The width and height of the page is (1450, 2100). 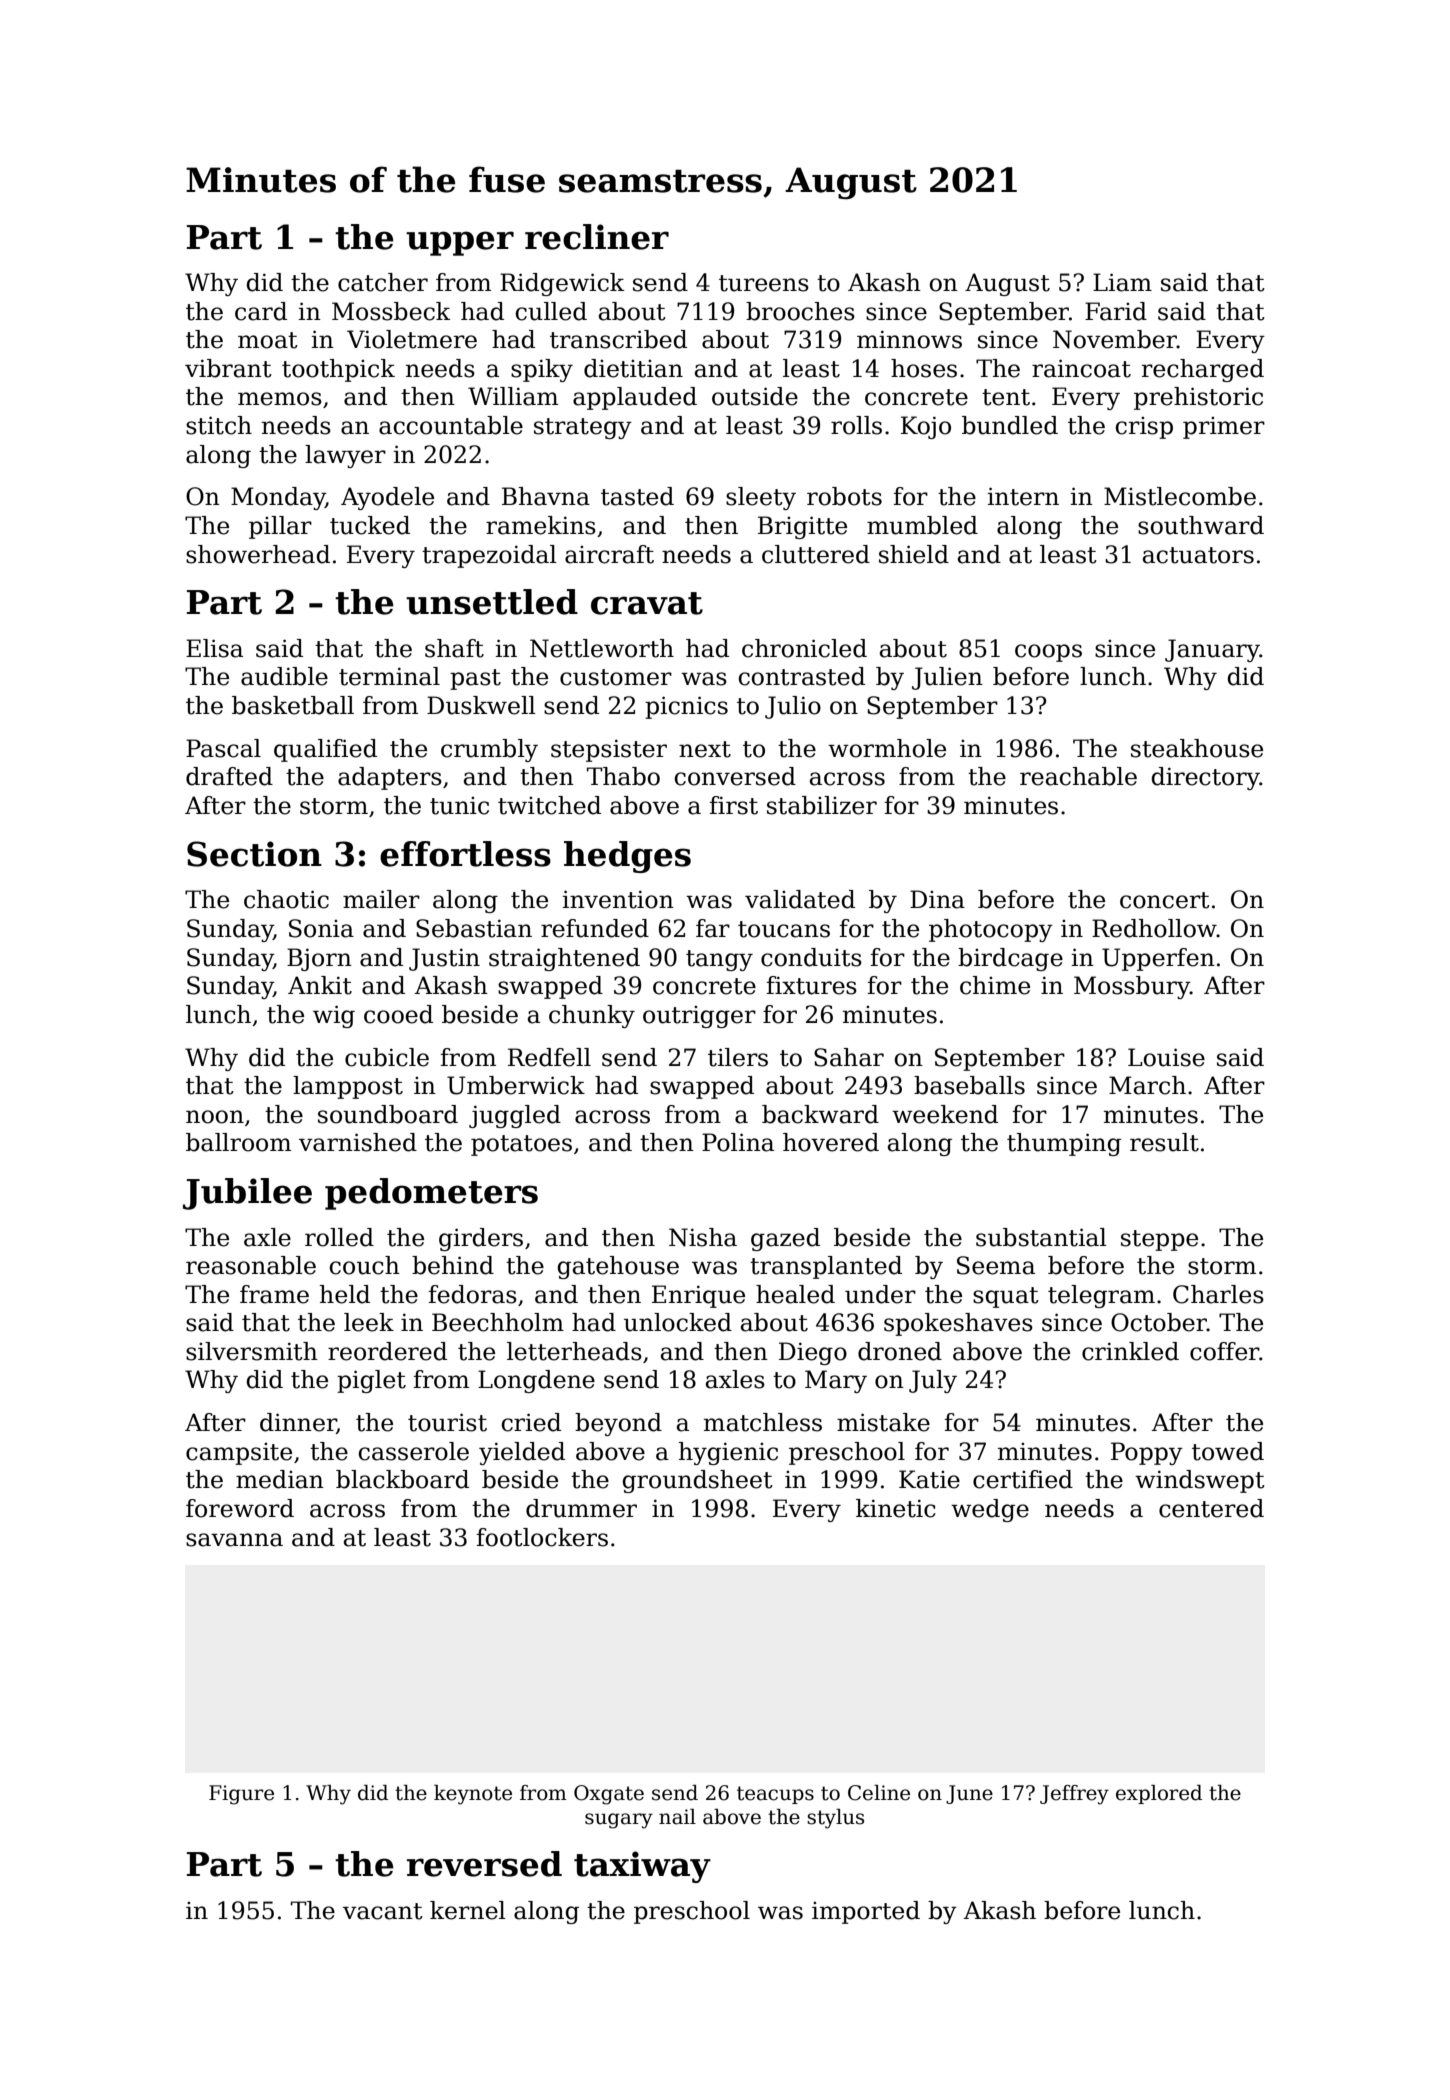 What do you see at coordinates (542, 1537) in the page?
I see `footlockers` at bounding box center [542, 1537].
